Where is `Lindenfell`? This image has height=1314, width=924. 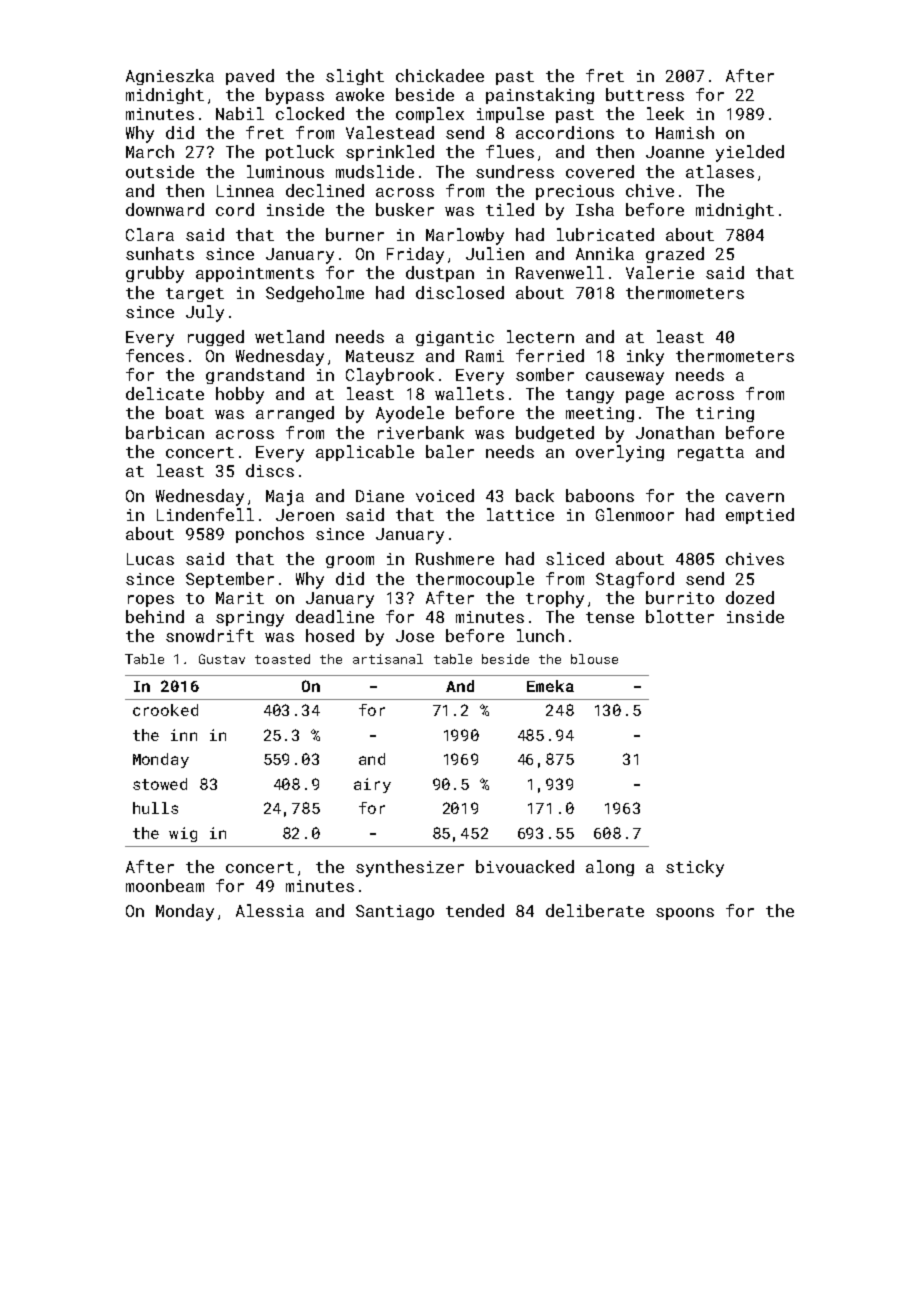
Lindenfell is located at coordinates (205, 514).
